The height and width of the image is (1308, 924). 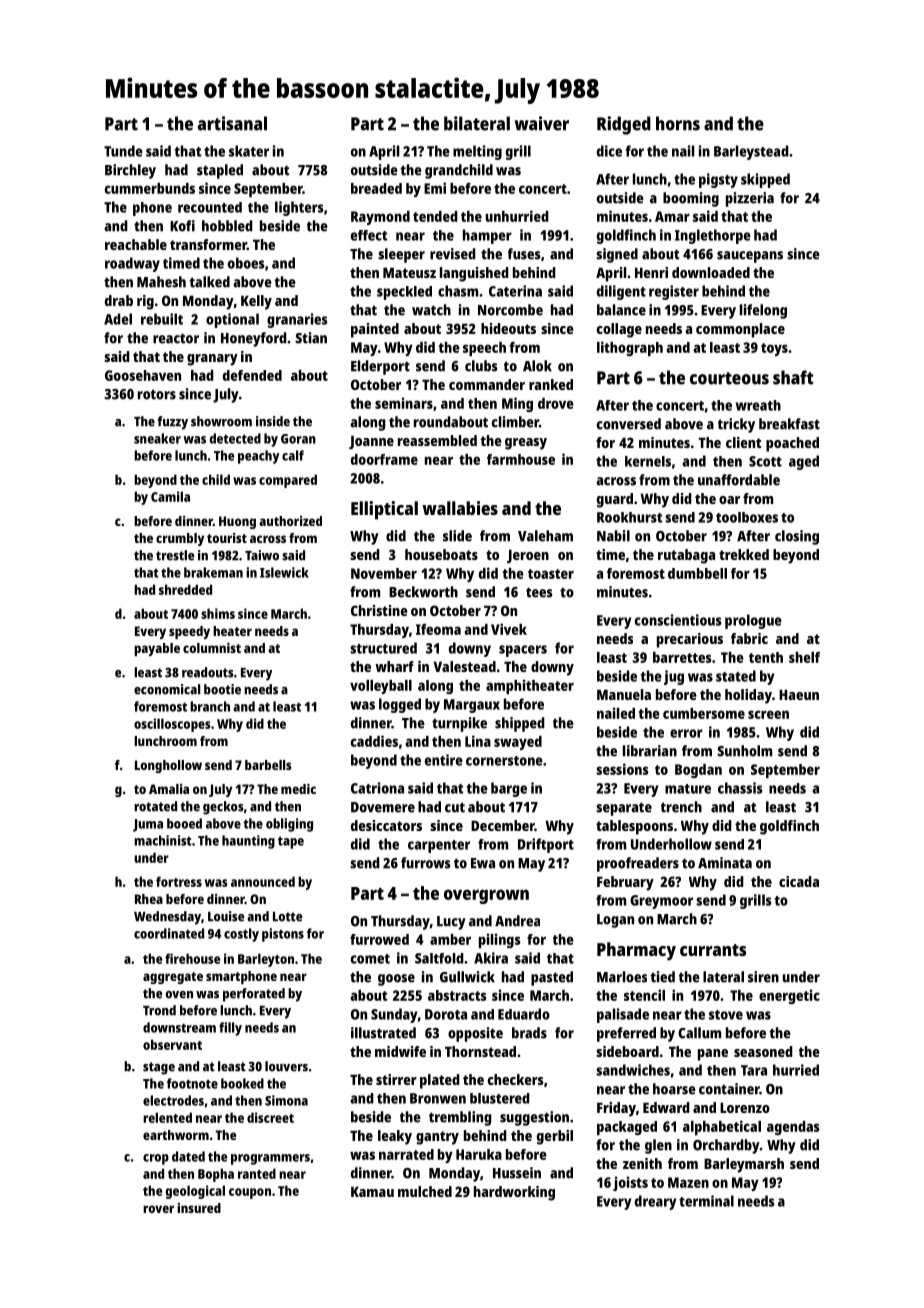 I want to click on oscilloscopes, so click(x=172, y=725).
